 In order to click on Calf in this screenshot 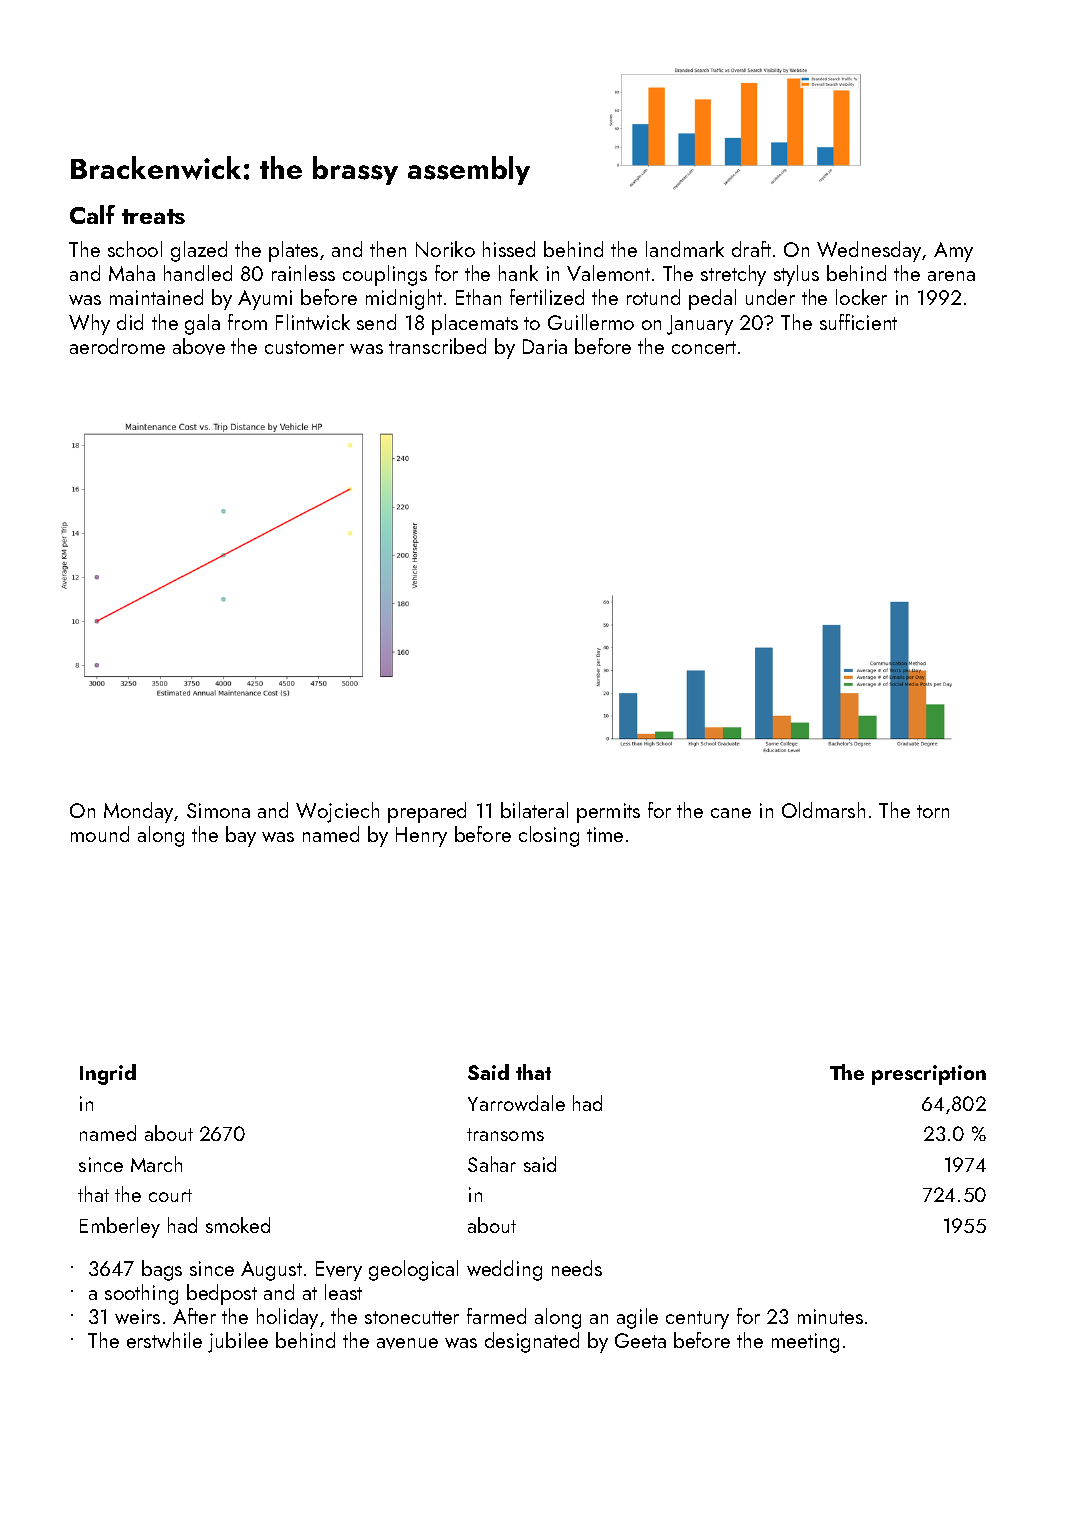, I will do `click(92, 214)`.
